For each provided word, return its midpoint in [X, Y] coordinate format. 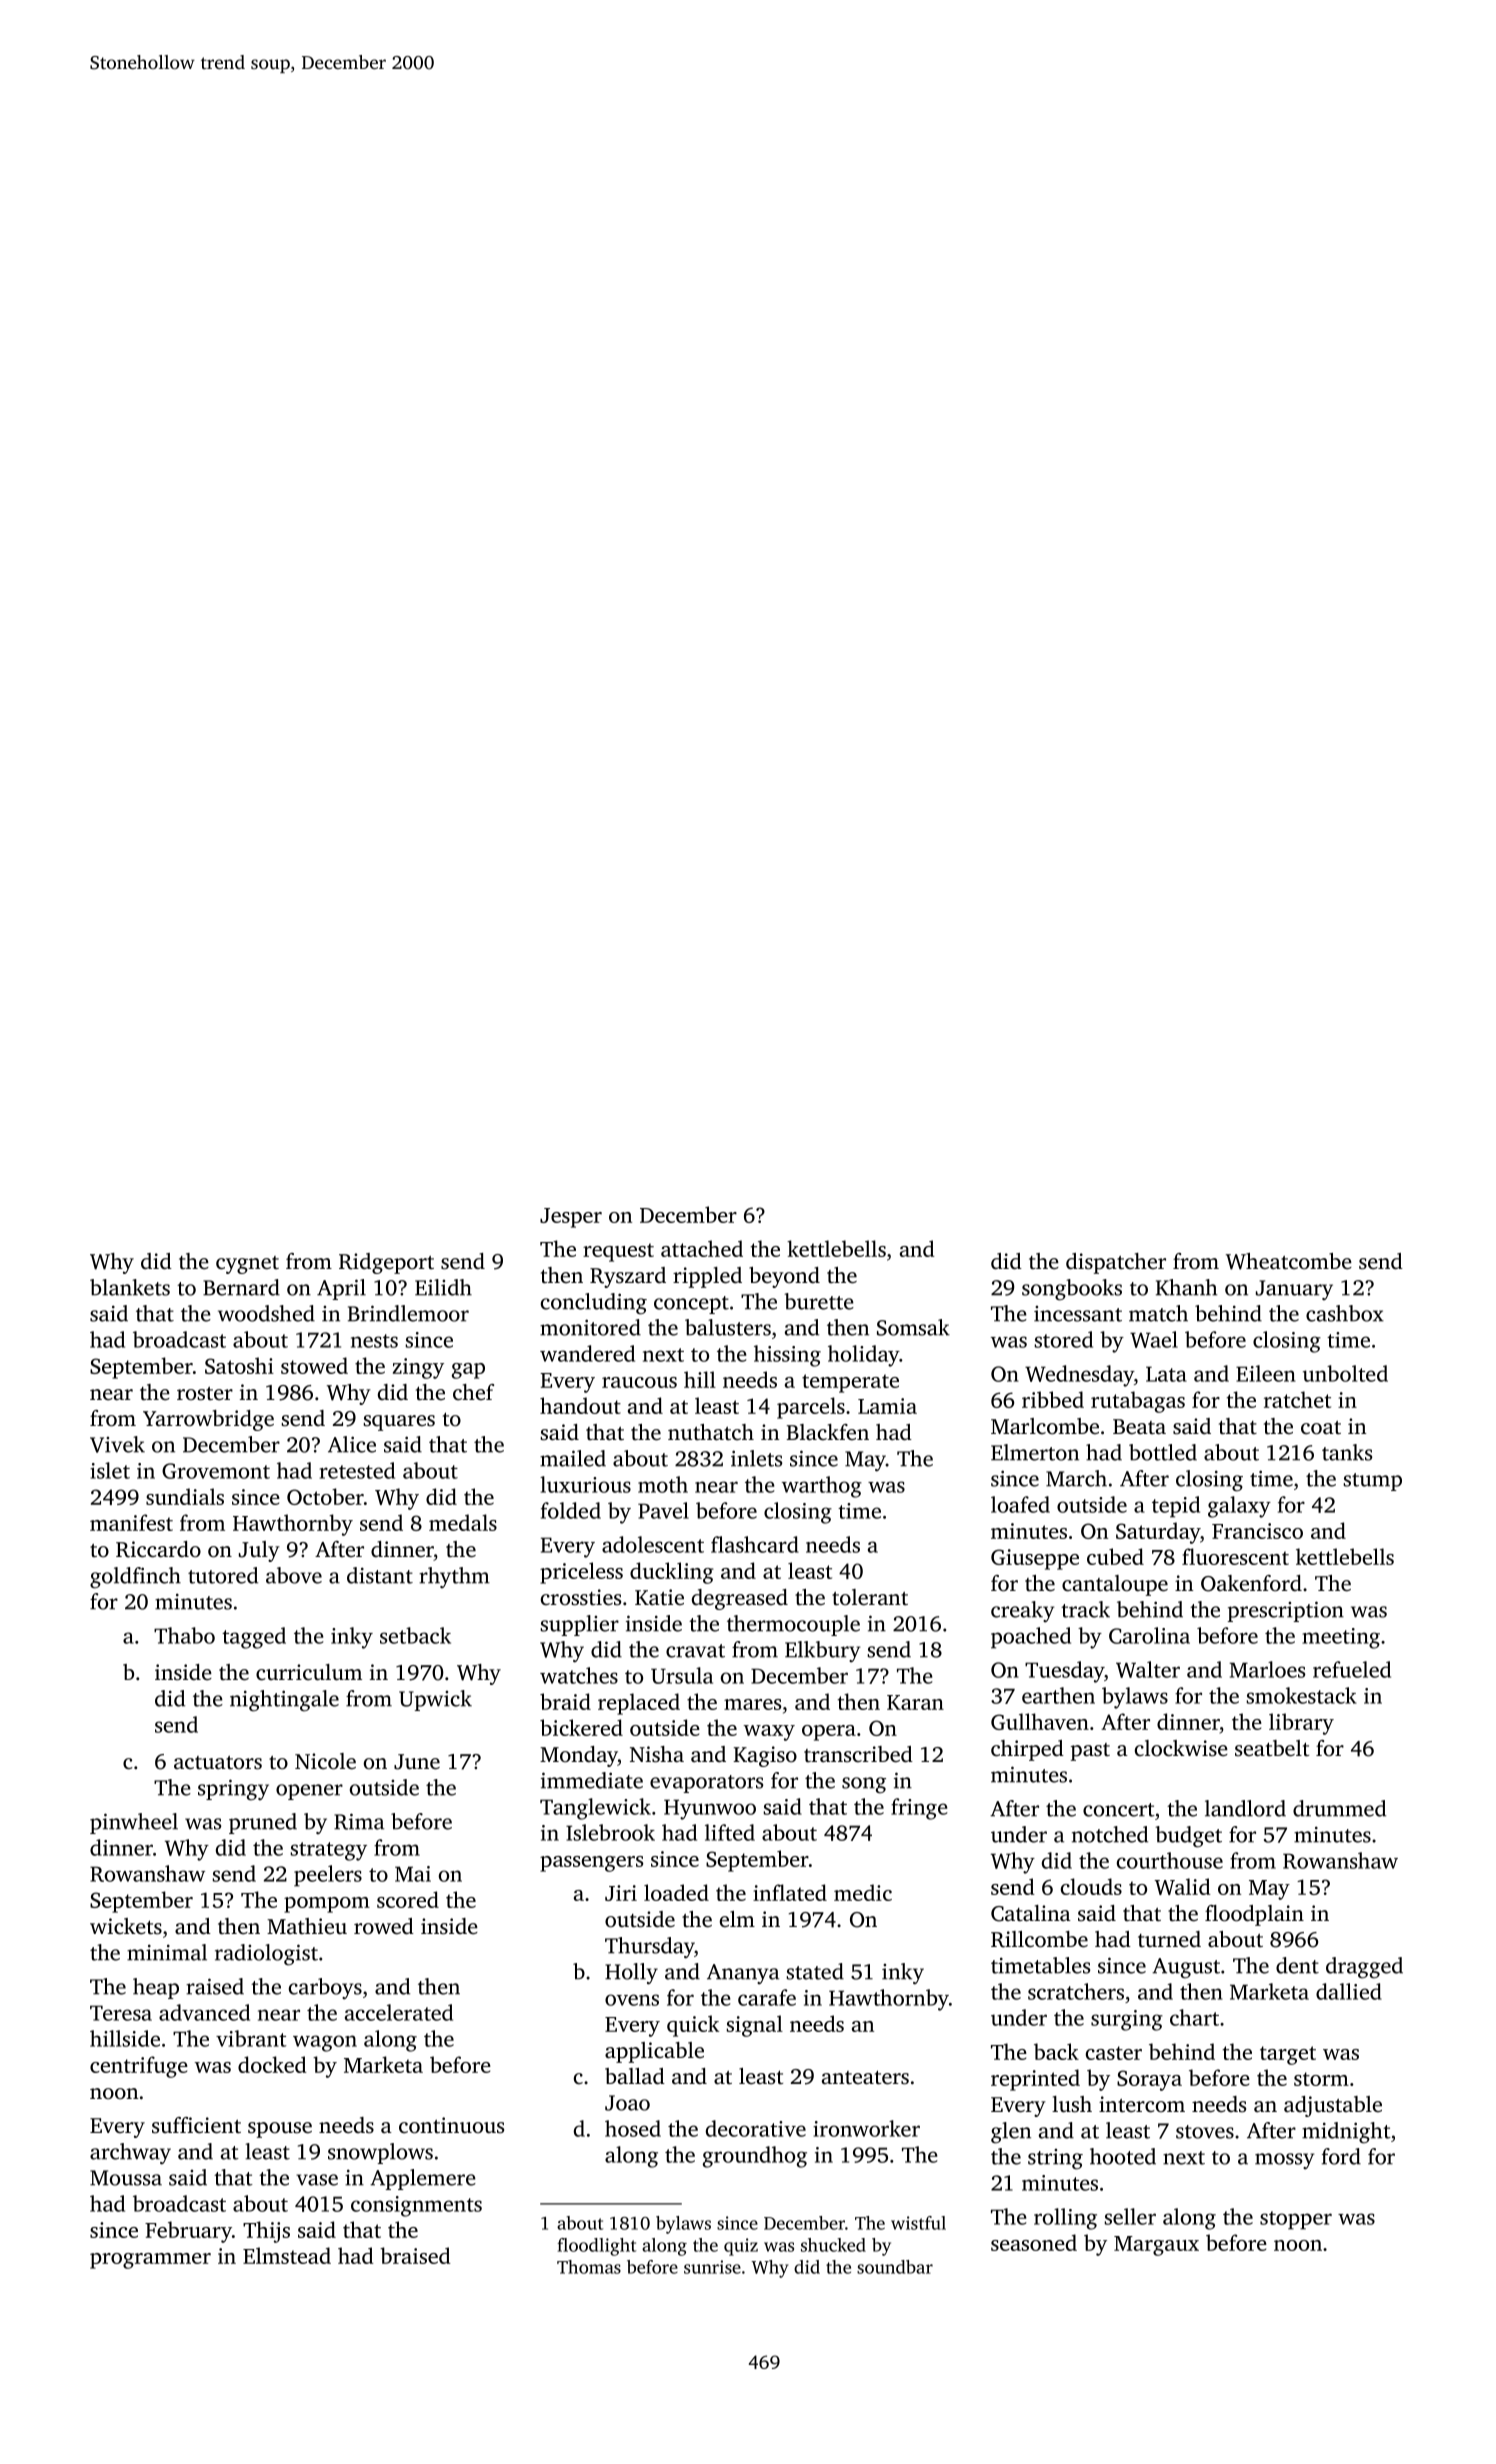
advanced [204, 2012]
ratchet [1297, 1399]
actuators [218, 1763]
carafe [767, 1997]
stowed [314, 1365]
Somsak [913, 1327]
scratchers [1076, 1991]
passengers [591, 1864]
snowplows [380, 2153]
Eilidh [443, 1287]
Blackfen [827, 1432]
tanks [1347, 1452]
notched [1110, 1834]
